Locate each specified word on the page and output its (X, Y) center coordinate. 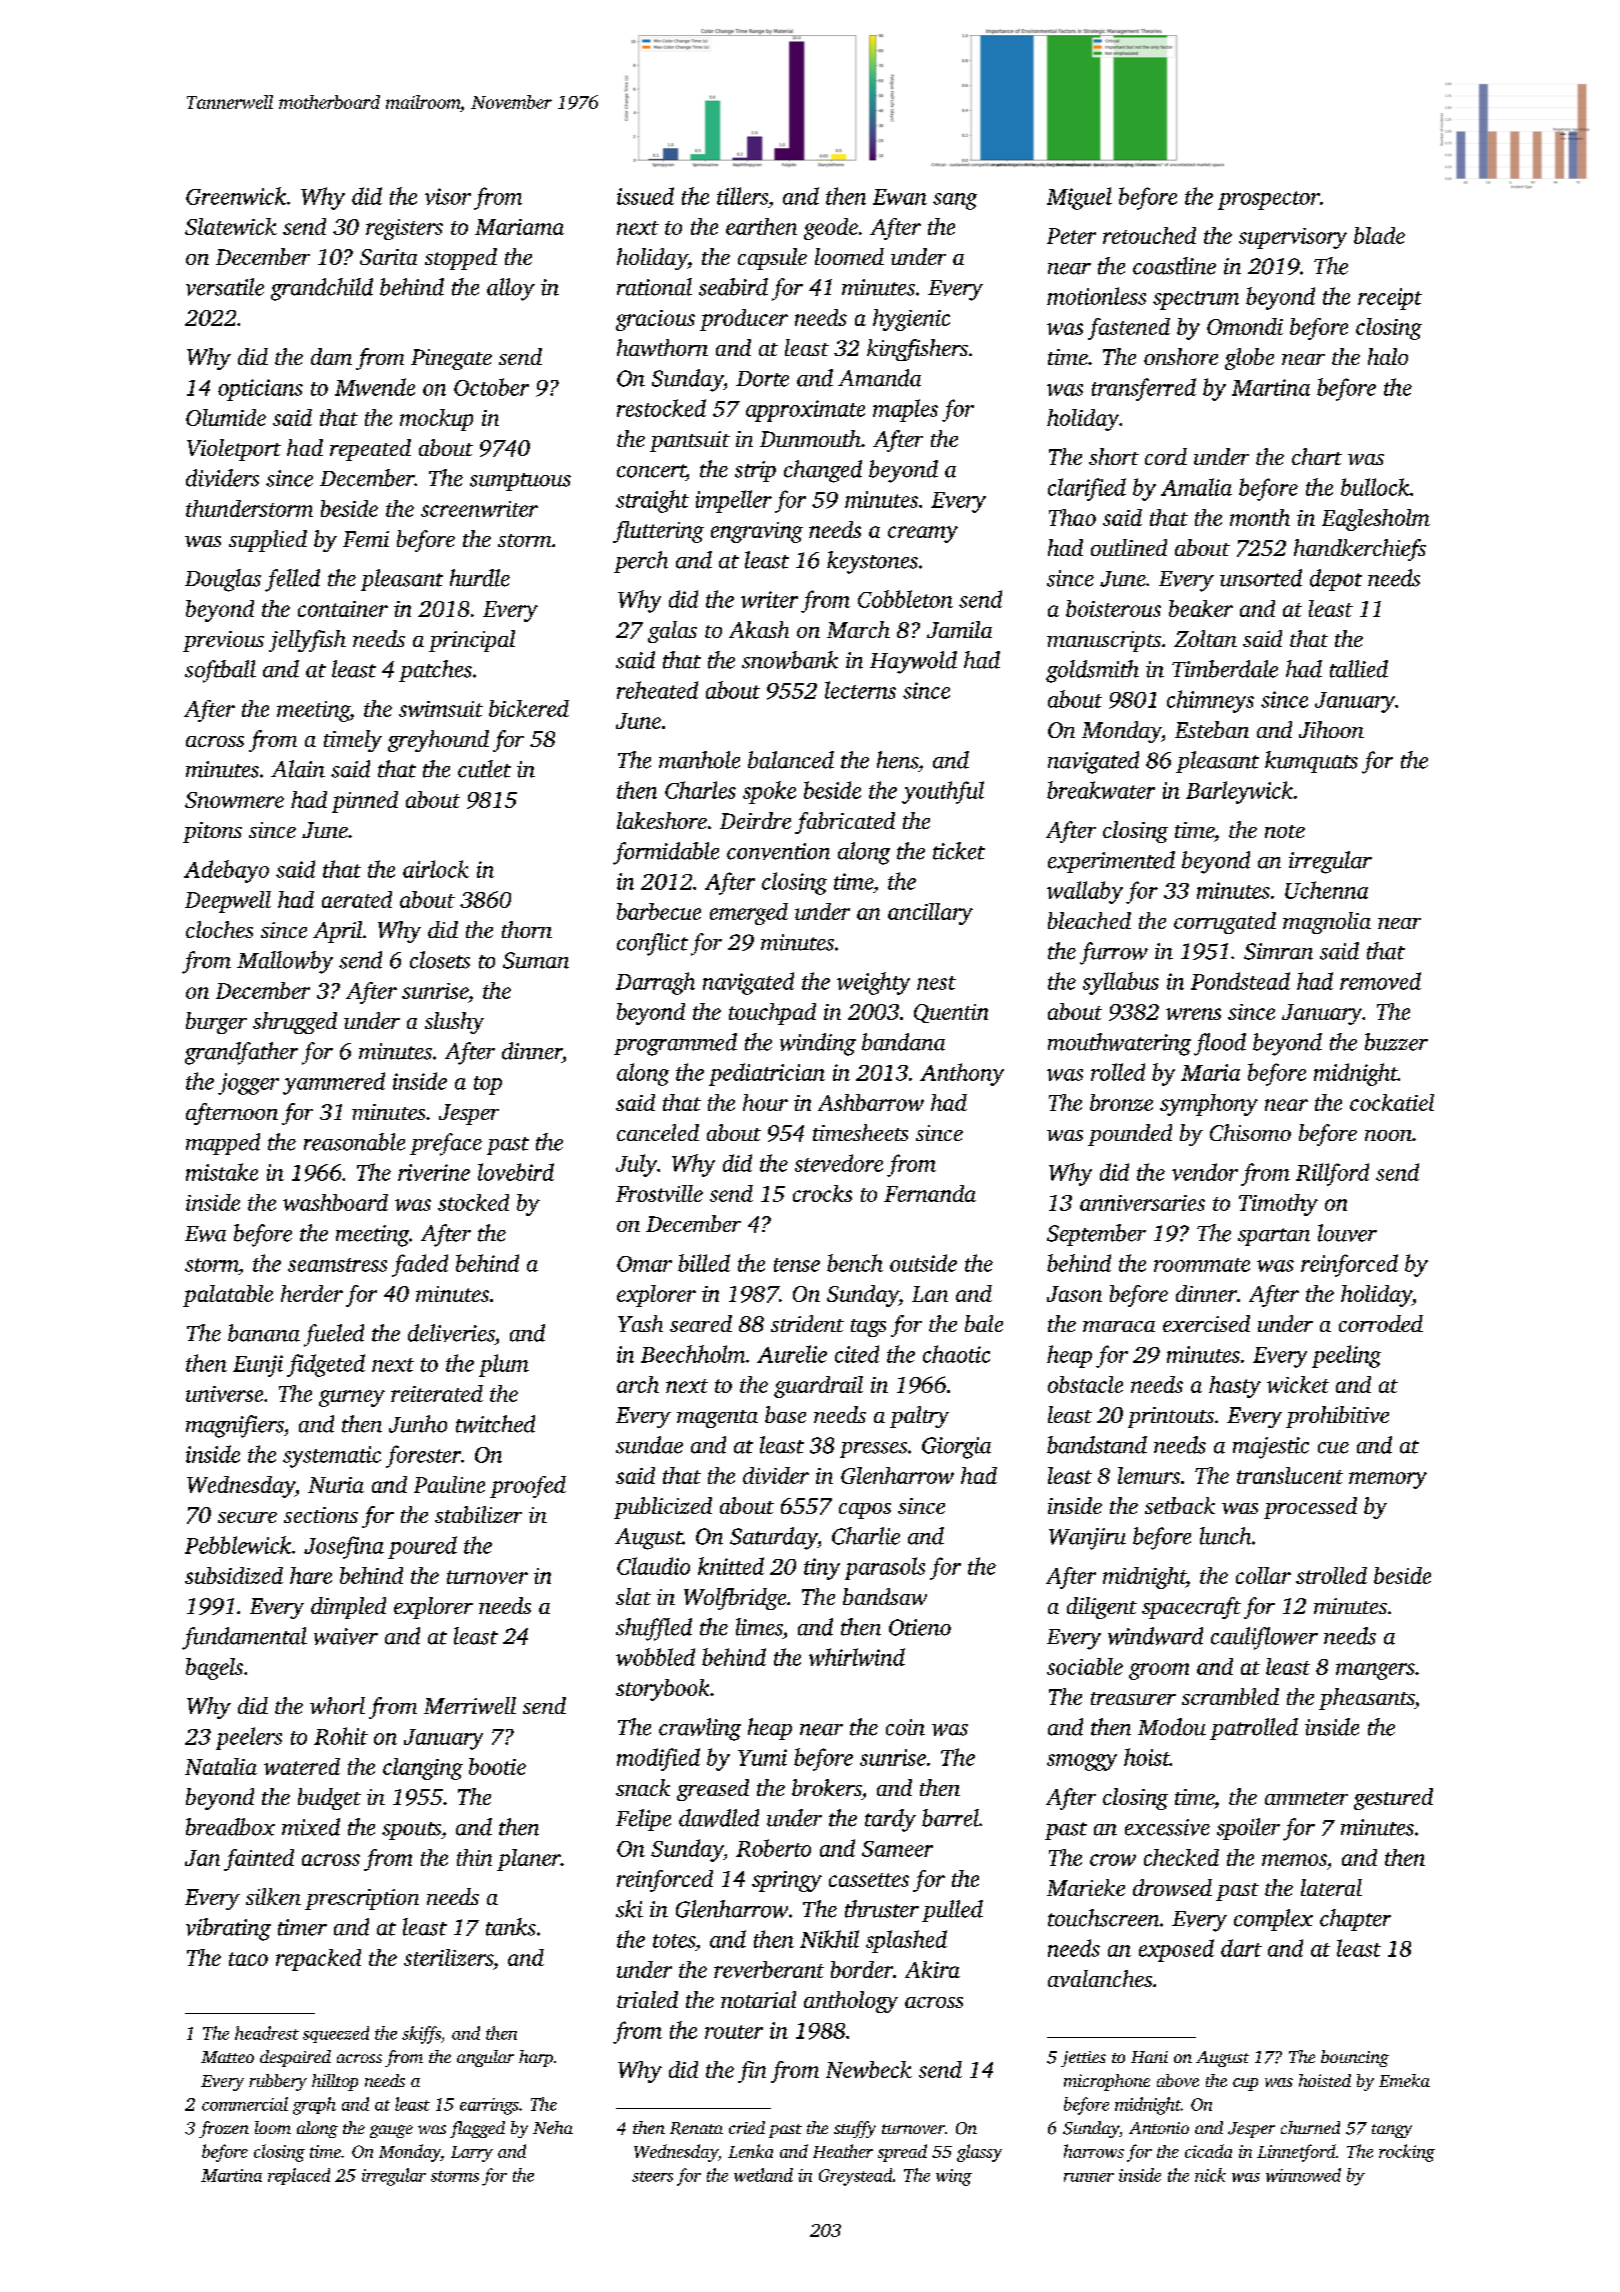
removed (1380, 981)
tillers (742, 196)
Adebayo (226, 871)
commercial (245, 2104)
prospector (1269, 200)
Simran (1278, 951)
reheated (657, 690)
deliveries (451, 1333)
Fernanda (930, 1193)
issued (645, 196)
